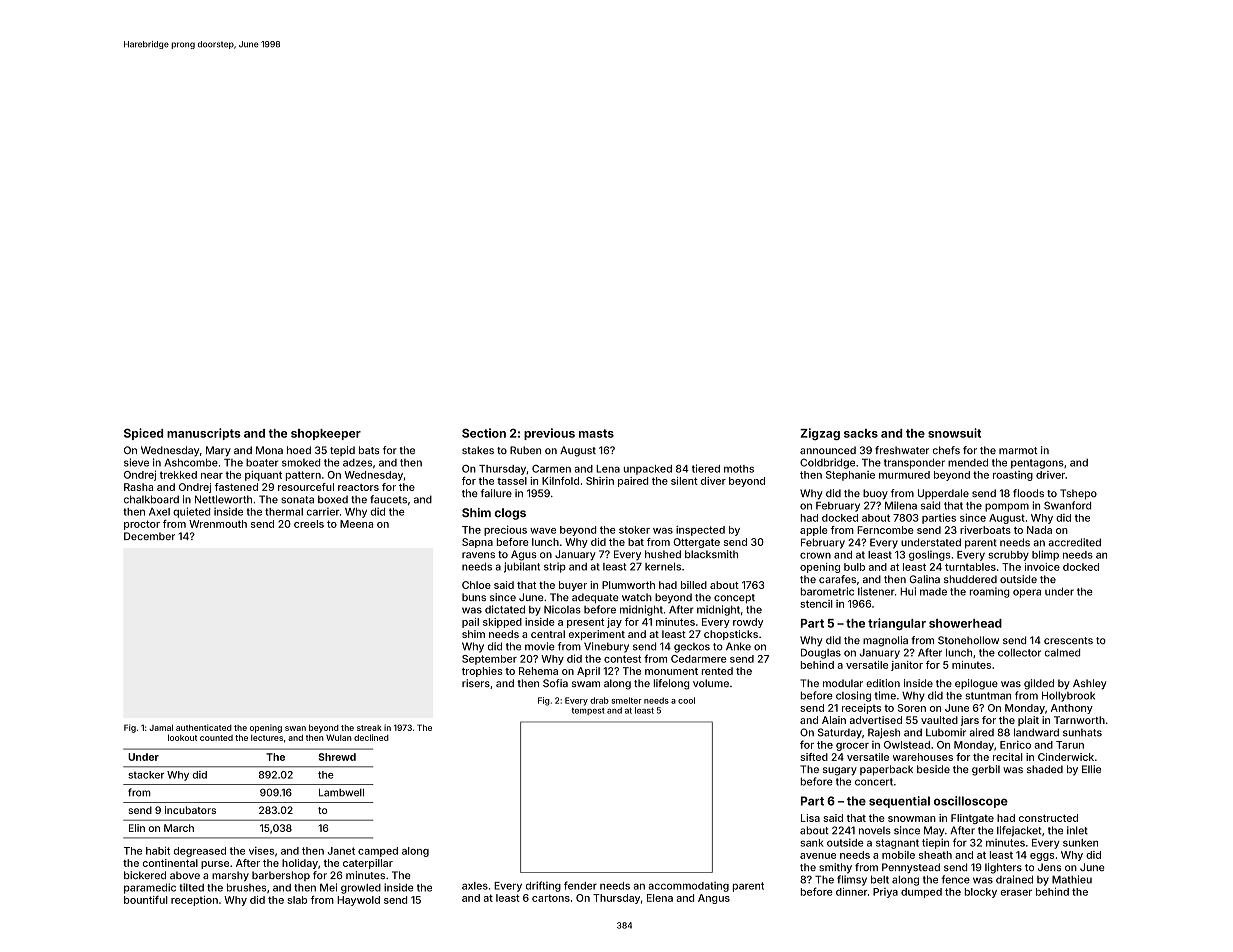  Describe the element at coordinates (954, 433) in the screenshot. I see `snowsuit` at that location.
